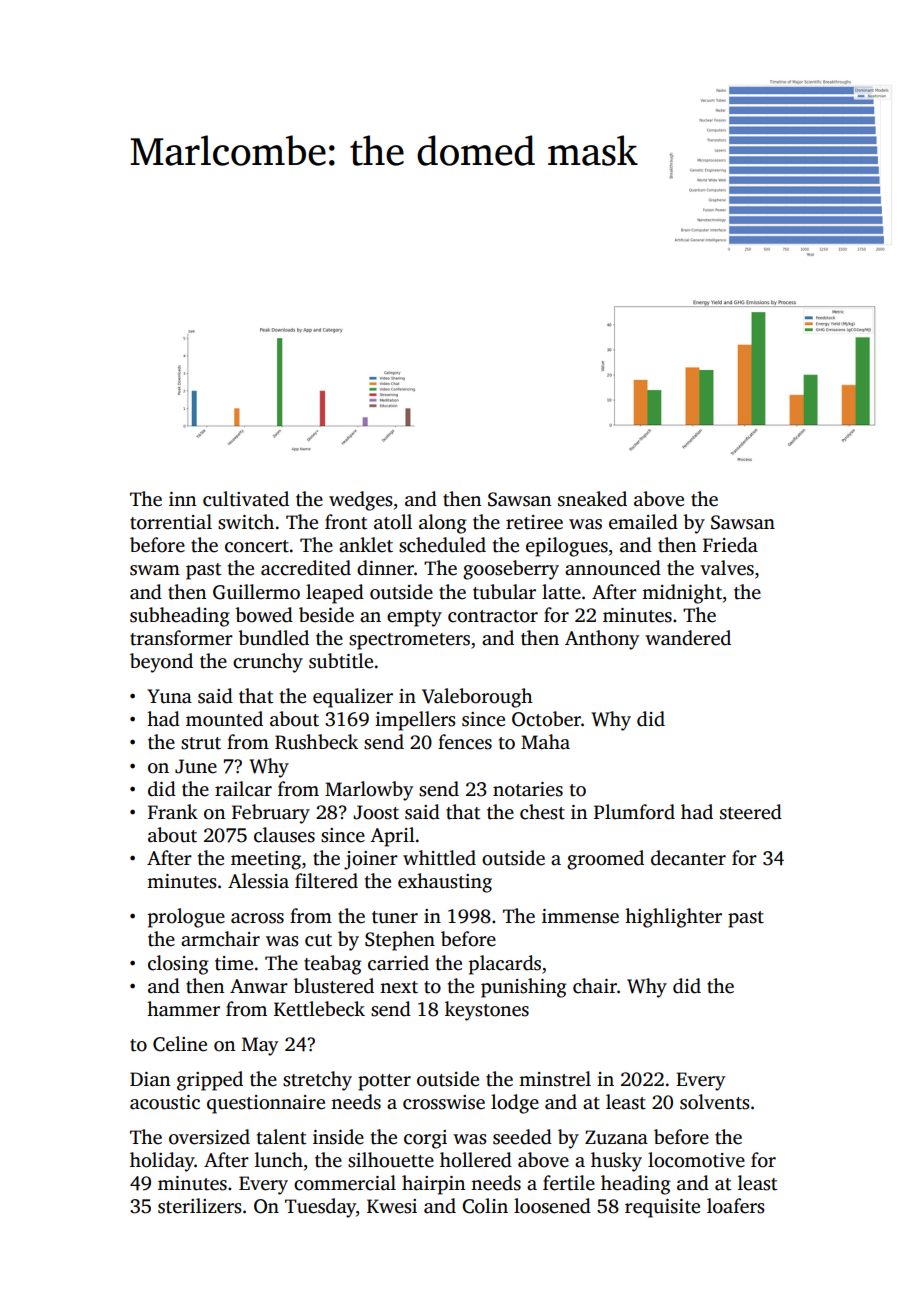 This document has height=1311, width=924. What do you see at coordinates (268, 663) in the document?
I see `crunchy` at bounding box center [268, 663].
